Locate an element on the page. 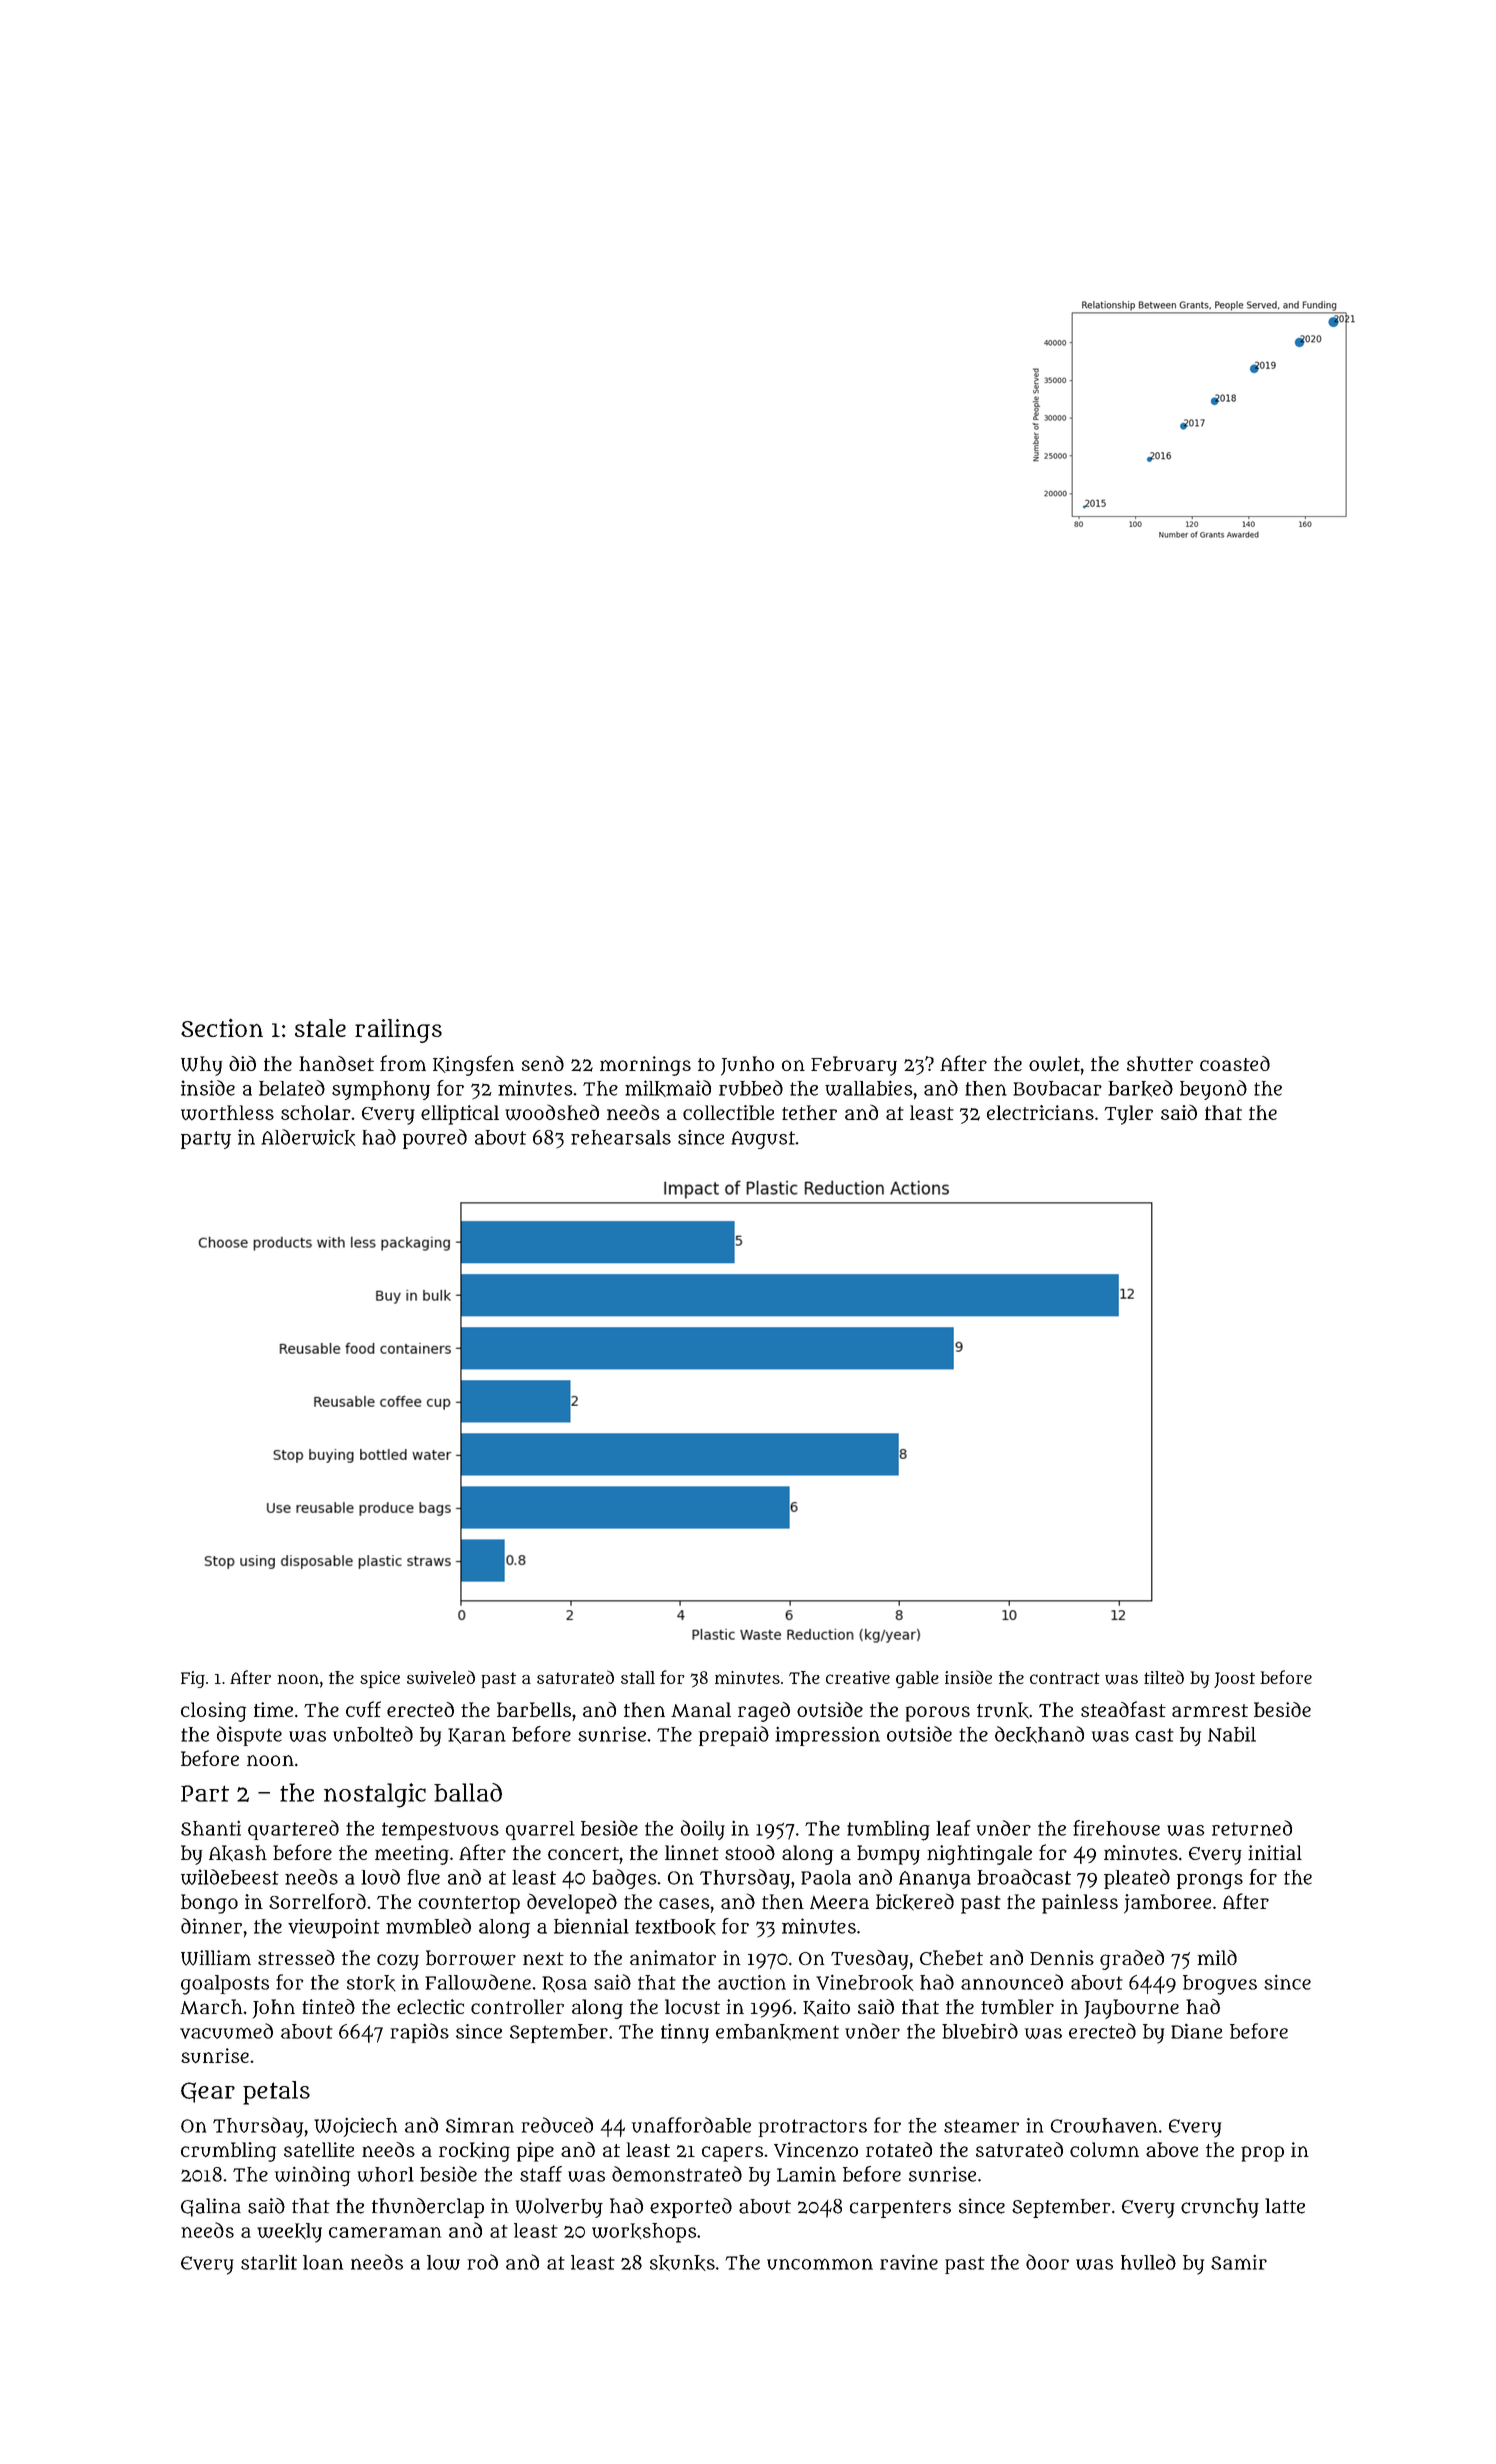 This image has width=1496, height=2464. Tyler is located at coordinates (1128, 1115).
